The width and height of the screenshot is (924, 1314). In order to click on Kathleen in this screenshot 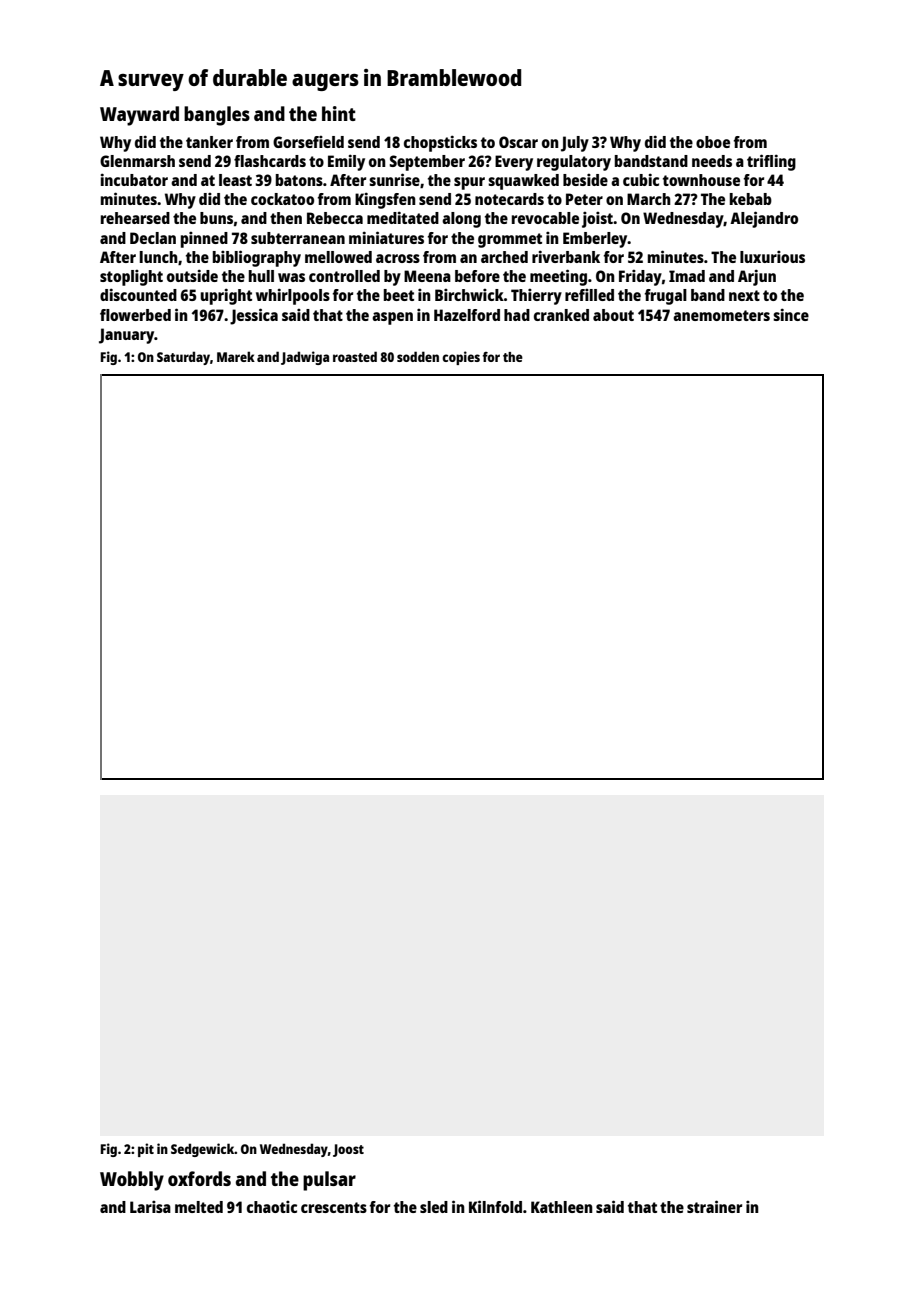, I will do `click(562, 1207)`.
